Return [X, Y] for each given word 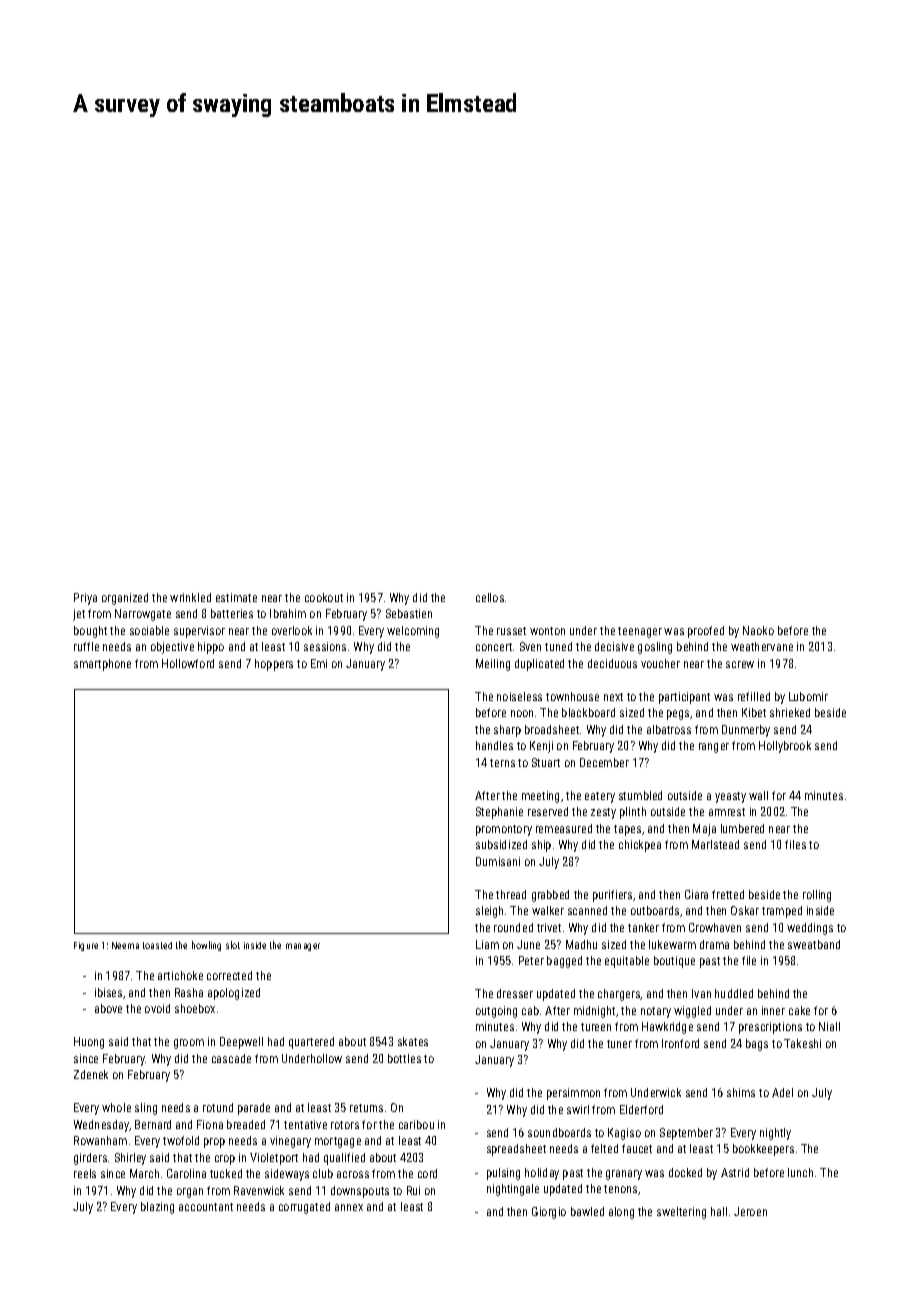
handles [494, 745]
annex [349, 1207]
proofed [706, 632]
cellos [490, 597]
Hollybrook [785, 747]
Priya [85, 599]
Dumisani [498, 861]
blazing [157, 1208]
